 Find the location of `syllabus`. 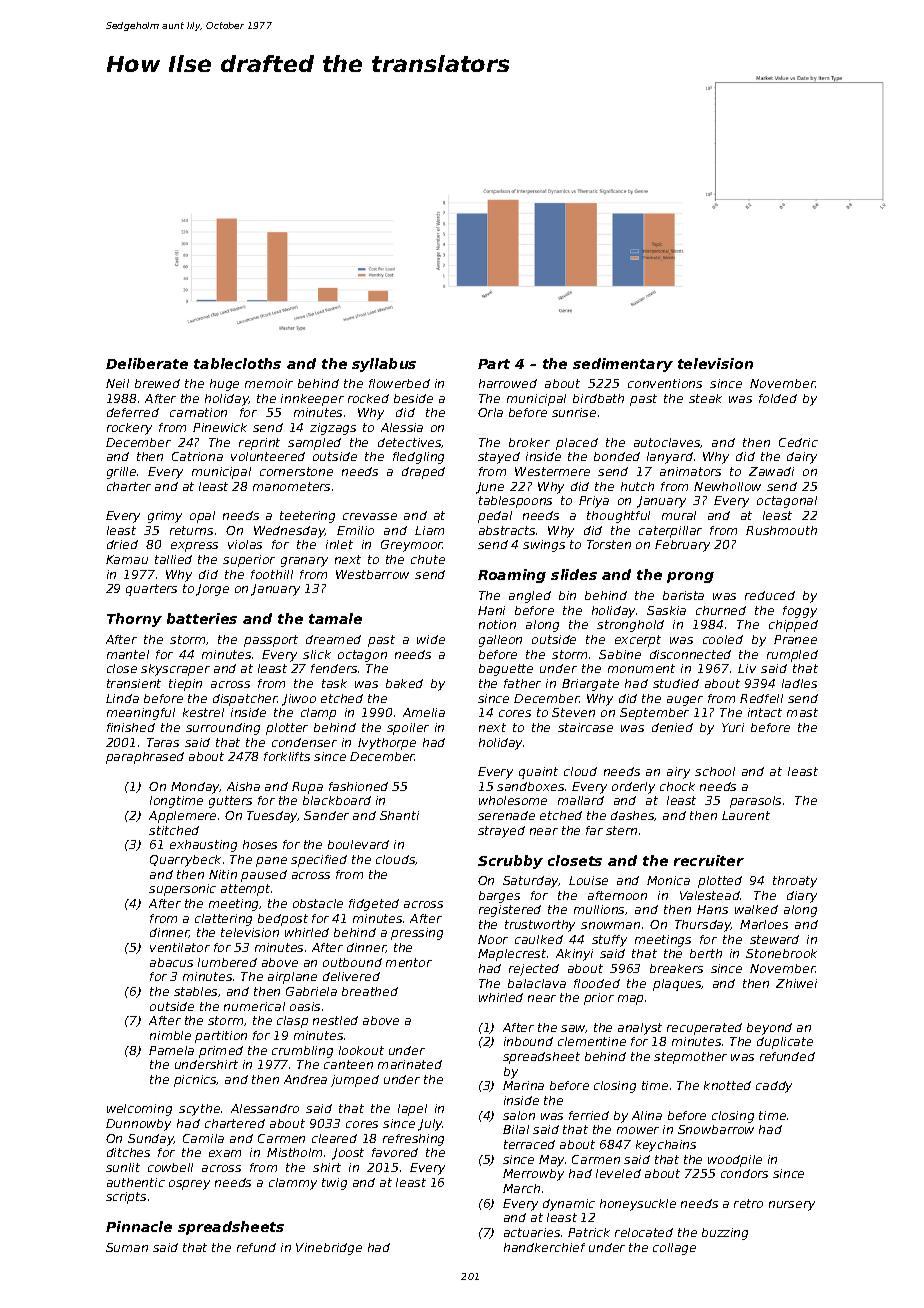

syllabus is located at coordinates (384, 365).
